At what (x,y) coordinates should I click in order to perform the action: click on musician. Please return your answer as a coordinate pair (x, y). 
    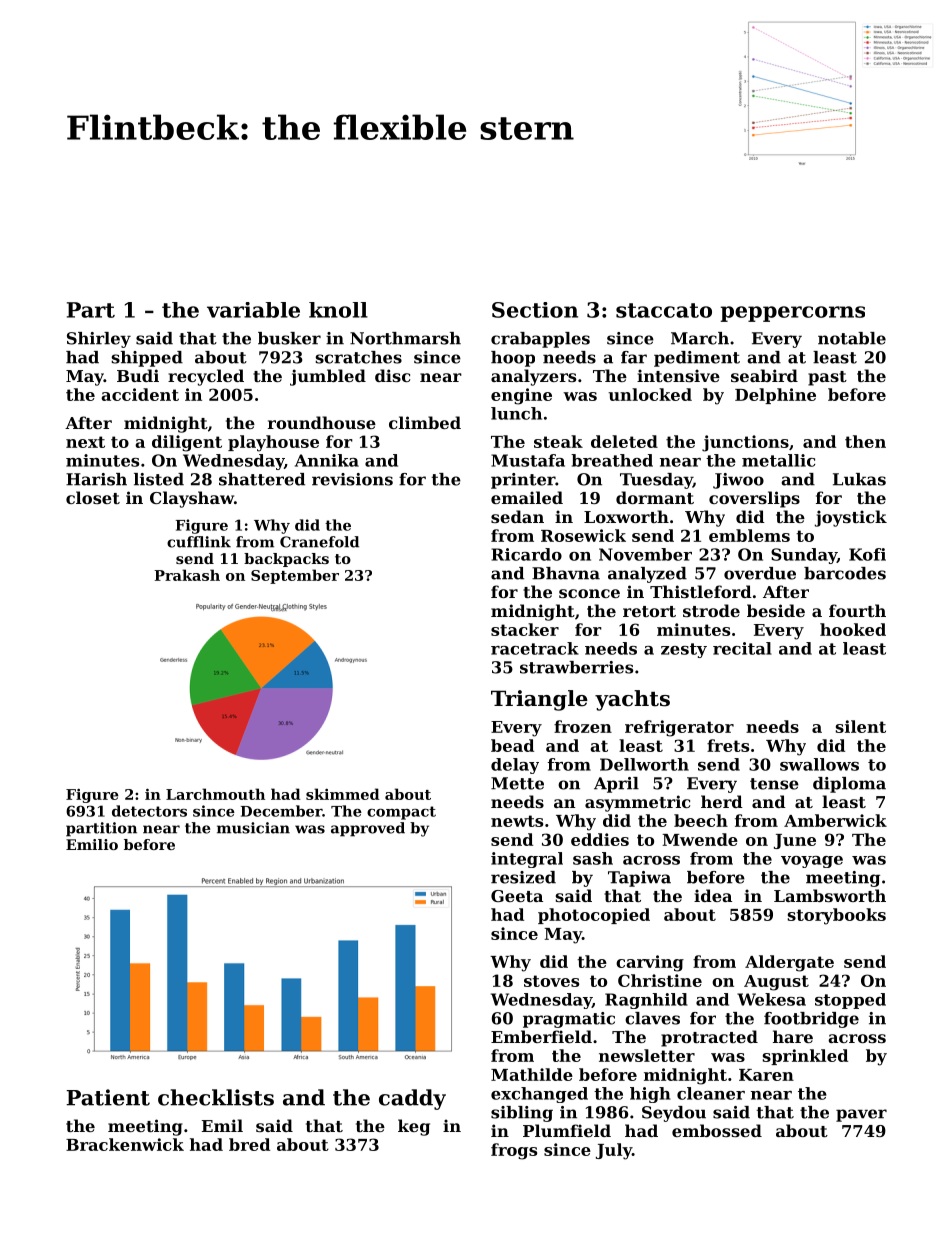
    Looking at the image, I should click on (253, 828).
